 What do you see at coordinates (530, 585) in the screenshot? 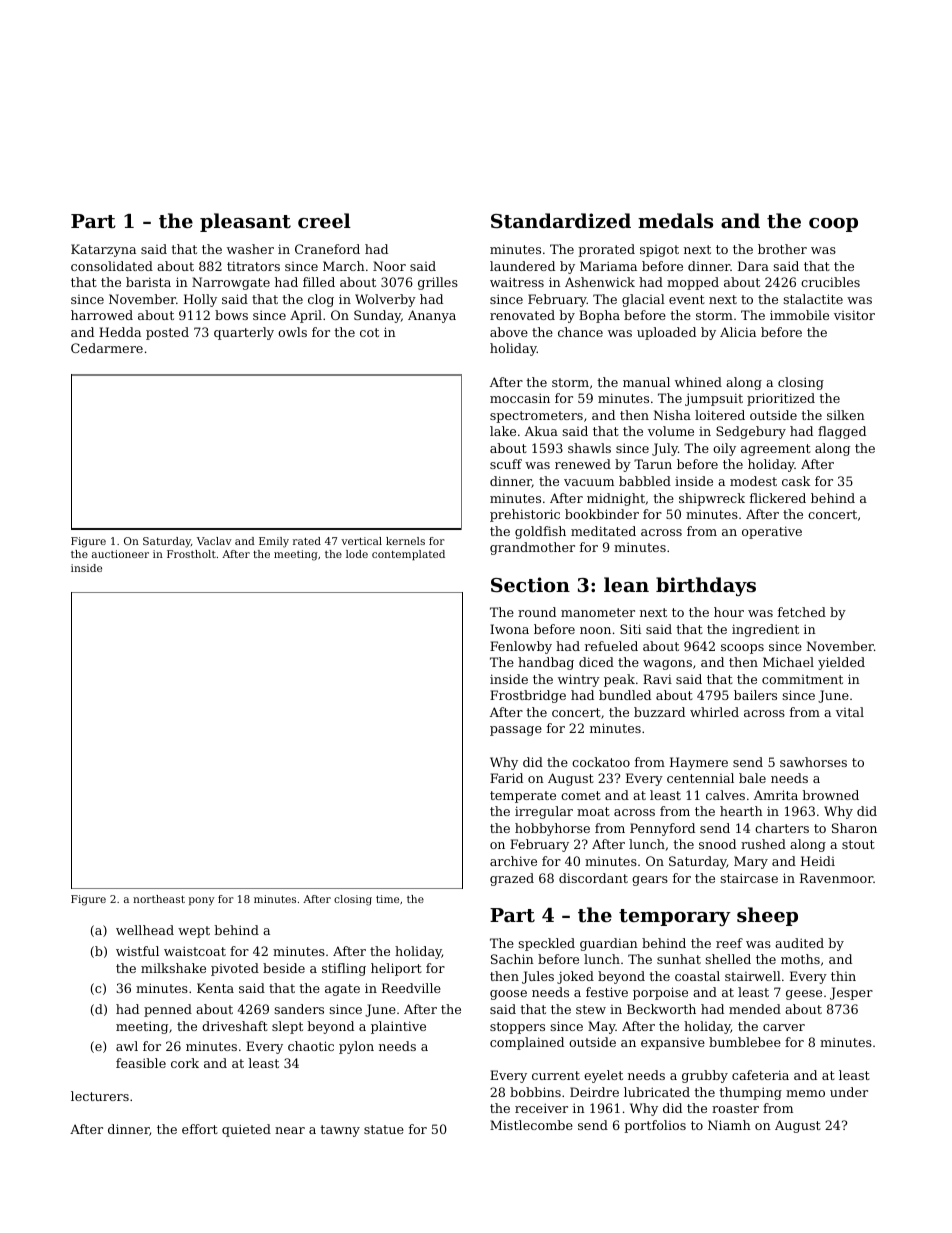
I see `Section` at bounding box center [530, 585].
